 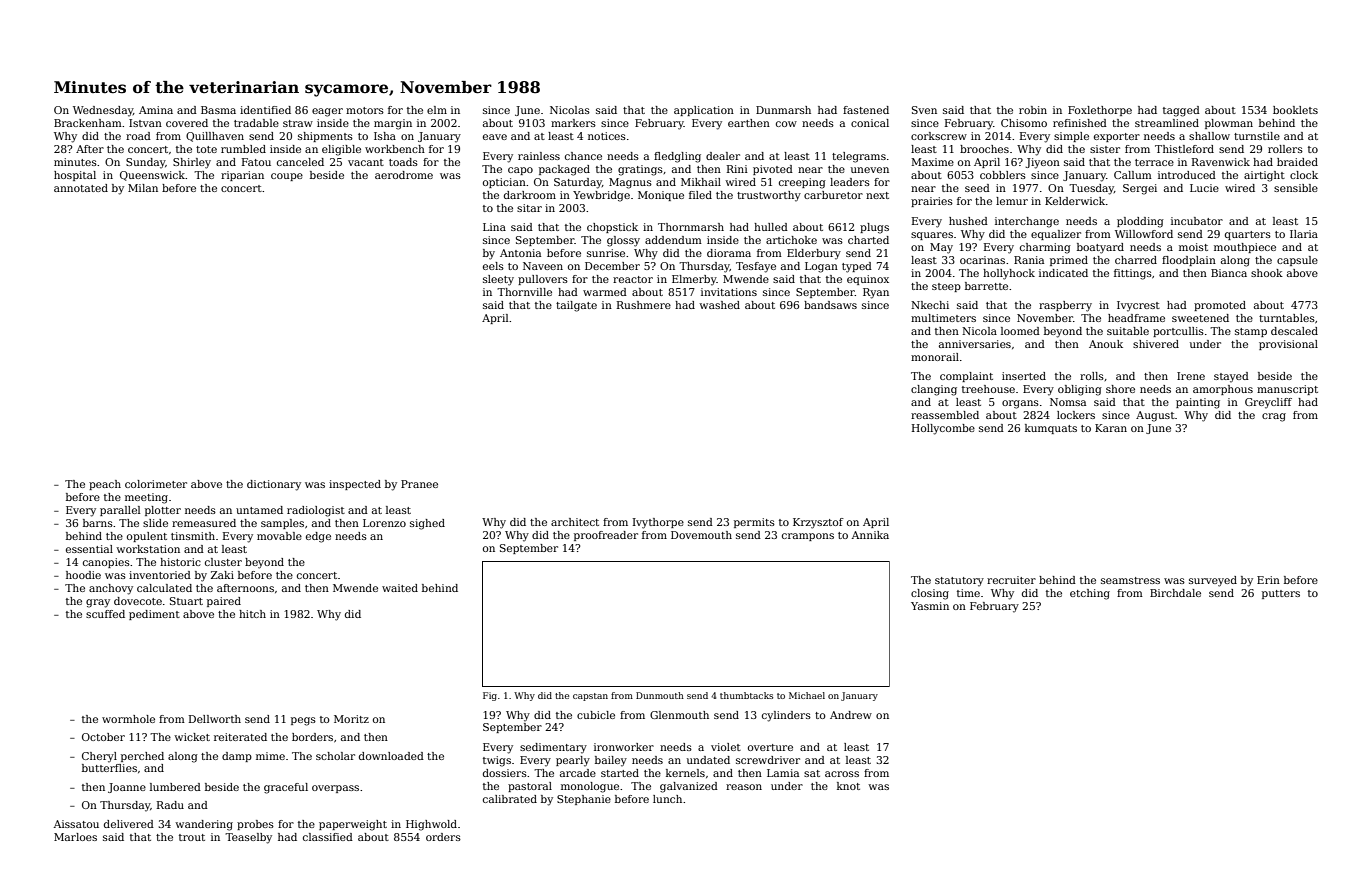 What do you see at coordinates (490, 696) in the document?
I see `Fig` at bounding box center [490, 696].
